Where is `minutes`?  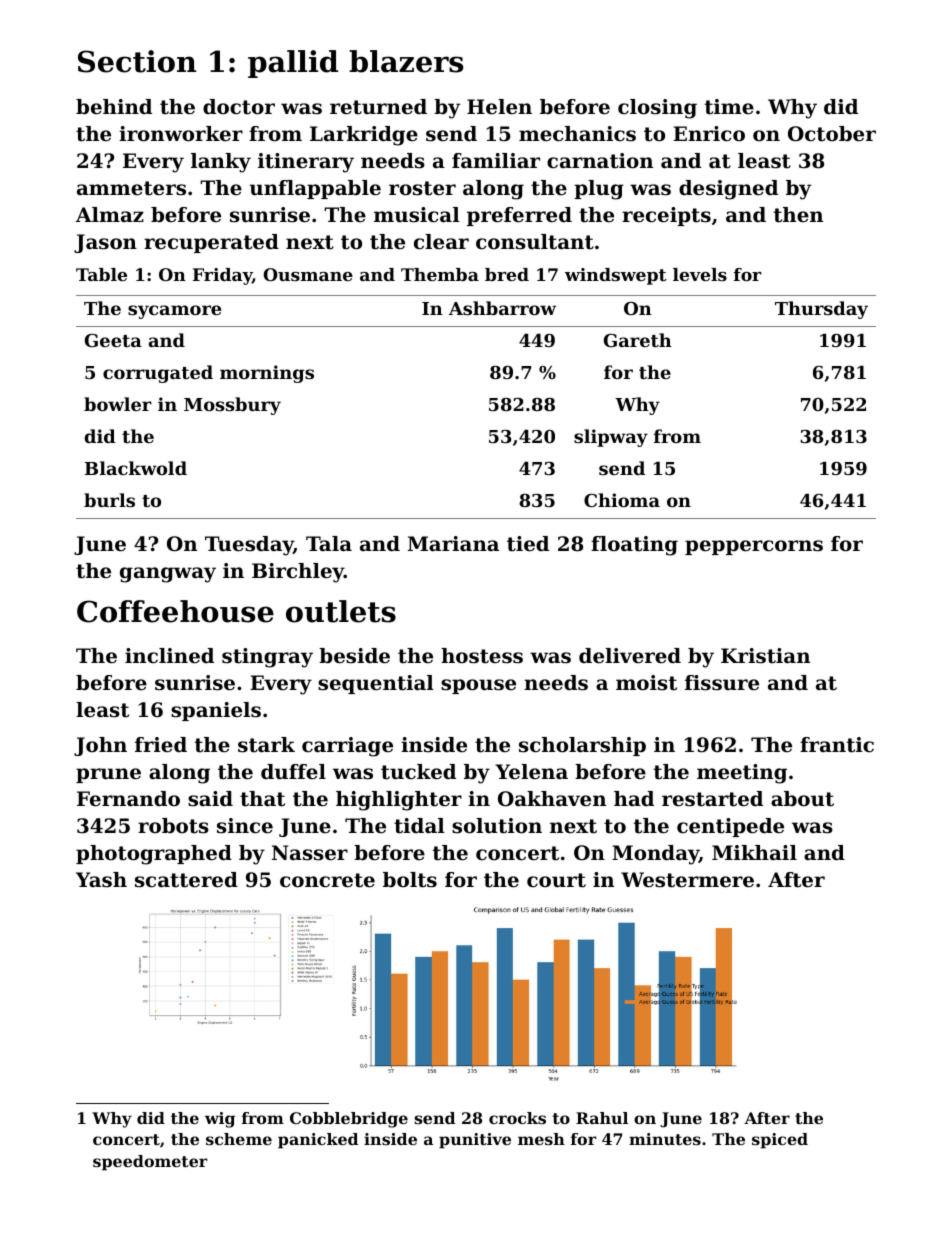 minutes is located at coordinates (665, 1139).
